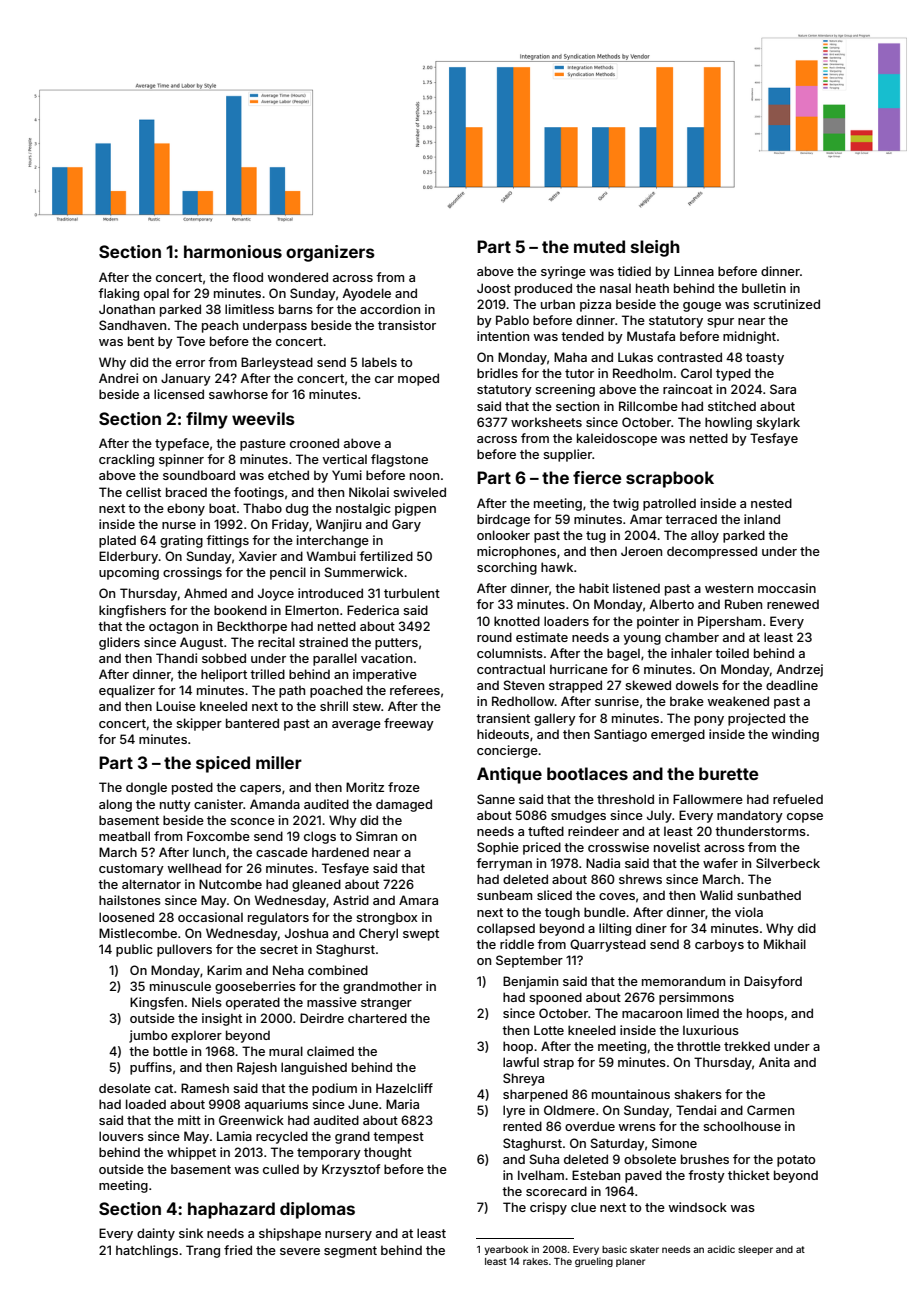 The width and height of the image is (924, 1308). What do you see at coordinates (147, 1251) in the image?
I see `hatchlings` at bounding box center [147, 1251].
